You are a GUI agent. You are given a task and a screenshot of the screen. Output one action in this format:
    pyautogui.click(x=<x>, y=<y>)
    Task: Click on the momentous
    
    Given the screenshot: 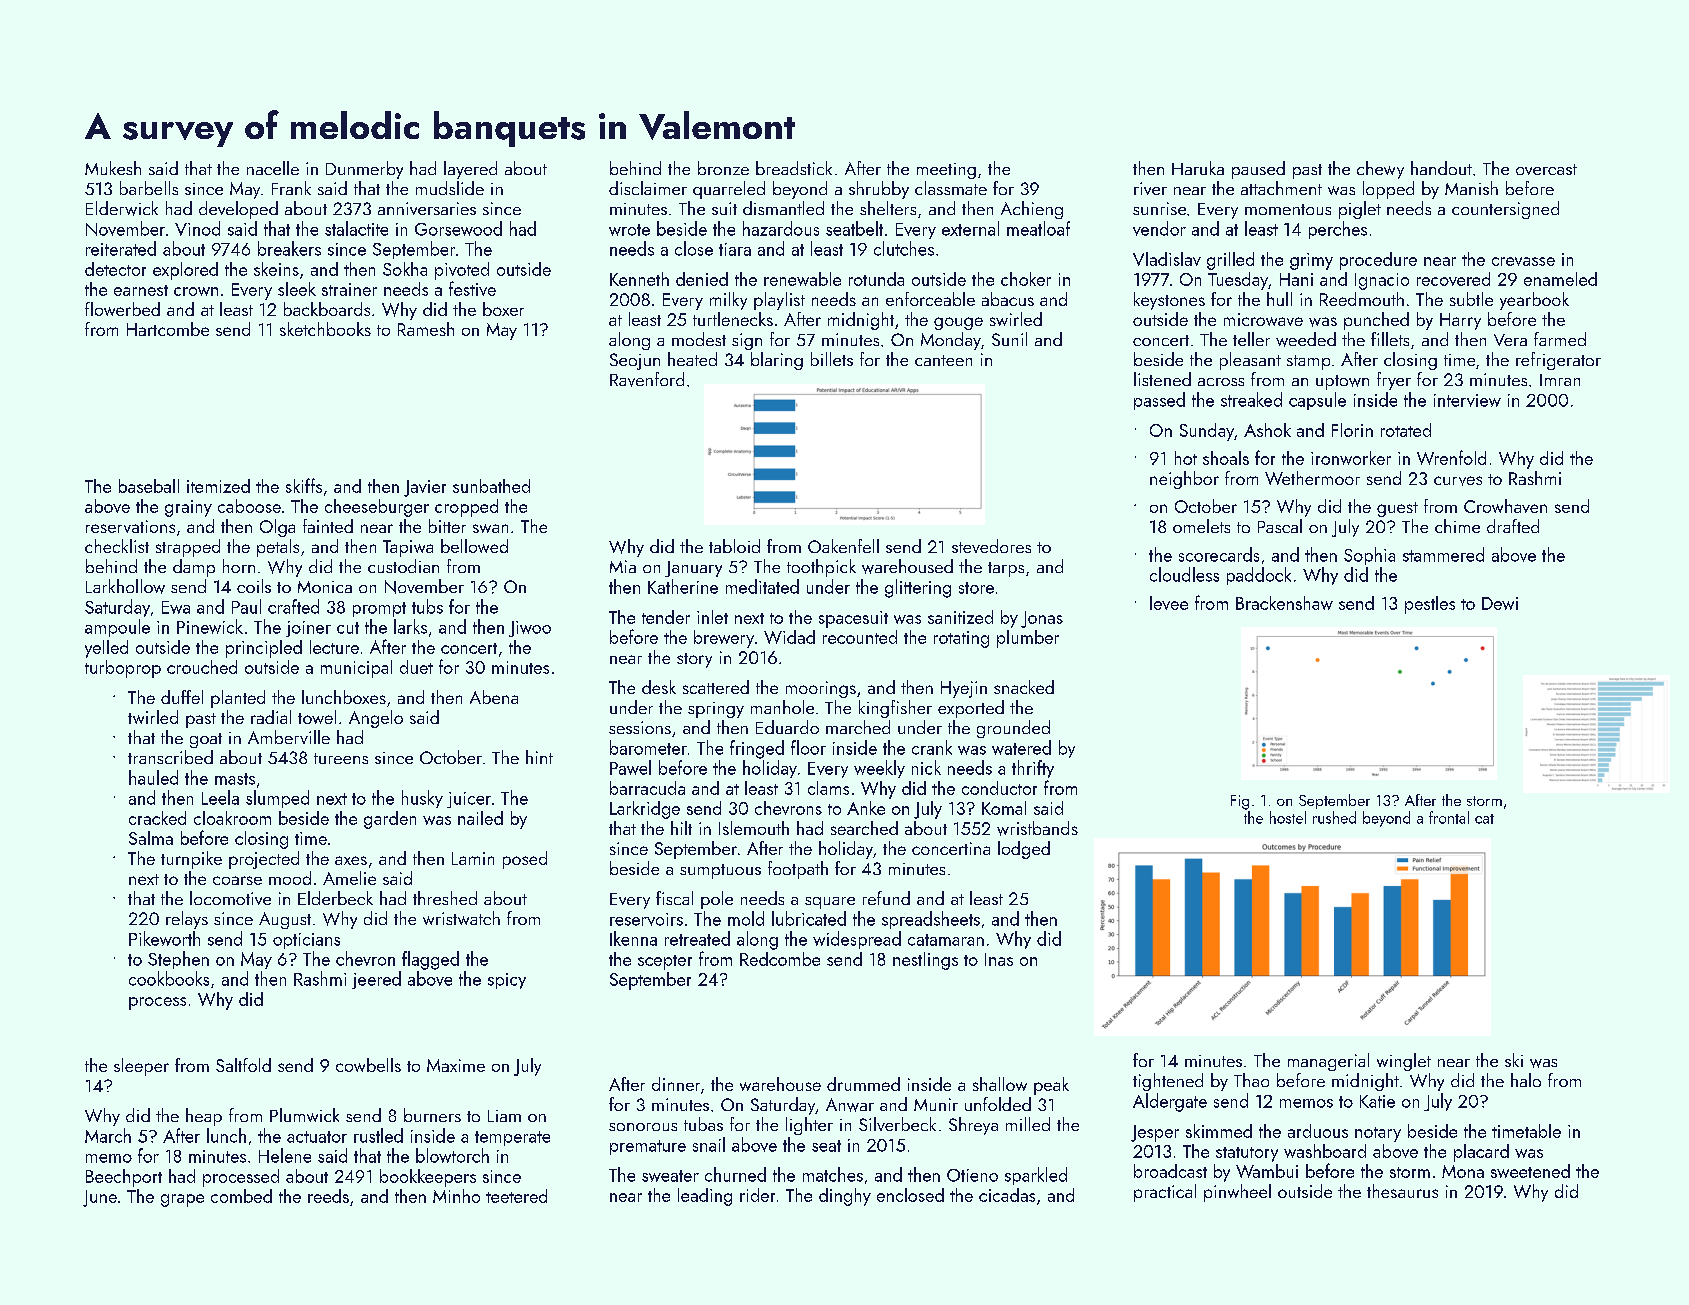 What is the action you would take?
    pyautogui.click(x=1288, y=209)
